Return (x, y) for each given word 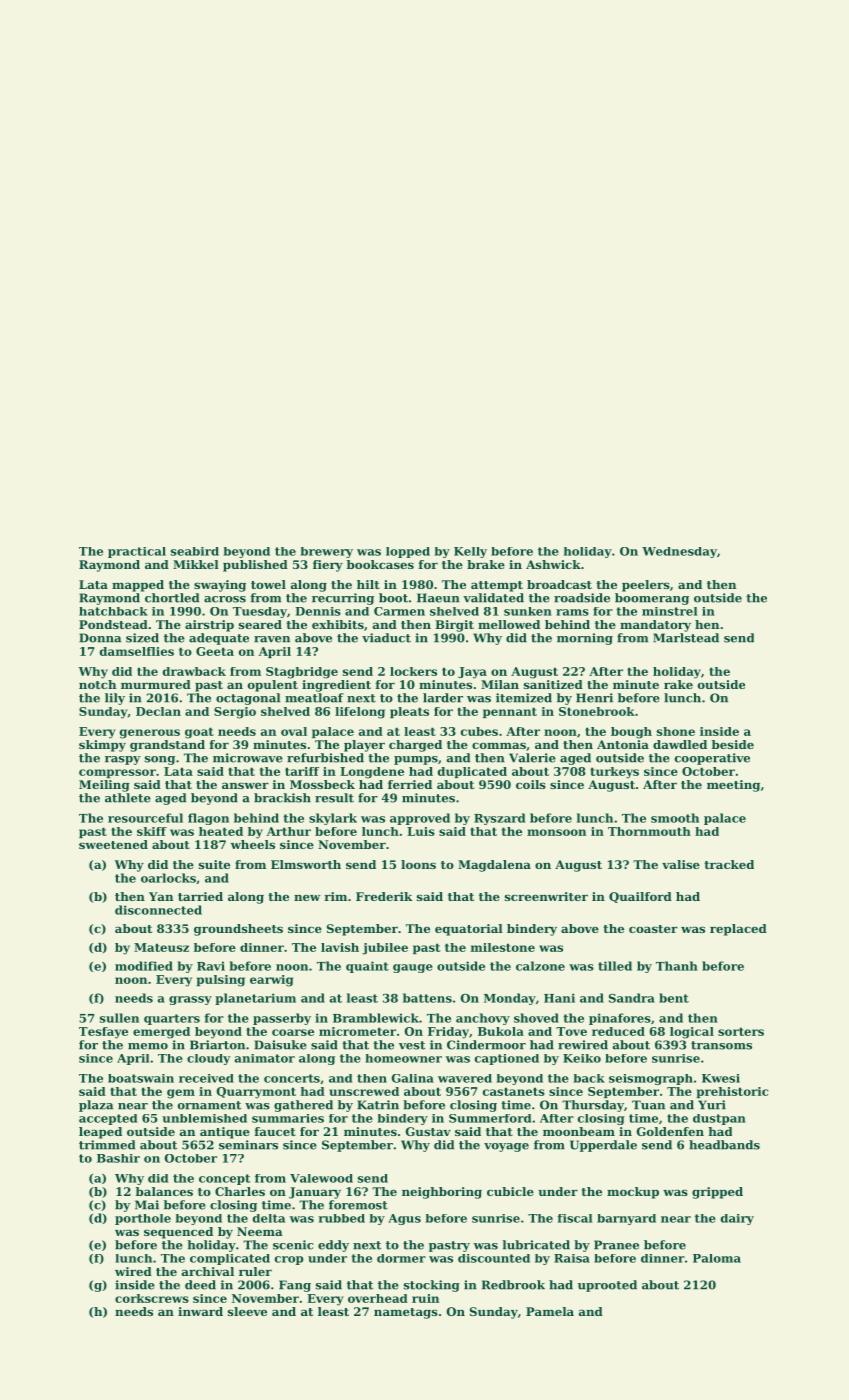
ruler (255, 1271)
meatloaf (314, 698)
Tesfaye (103, 1033)
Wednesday (679, 552)
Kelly (470, 552)
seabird (195, 551)
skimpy (102, 746)
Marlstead (686, 638)
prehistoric (732, 1092)
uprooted (607, 1286)
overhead (378, 1298)
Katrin (378, 1105)
